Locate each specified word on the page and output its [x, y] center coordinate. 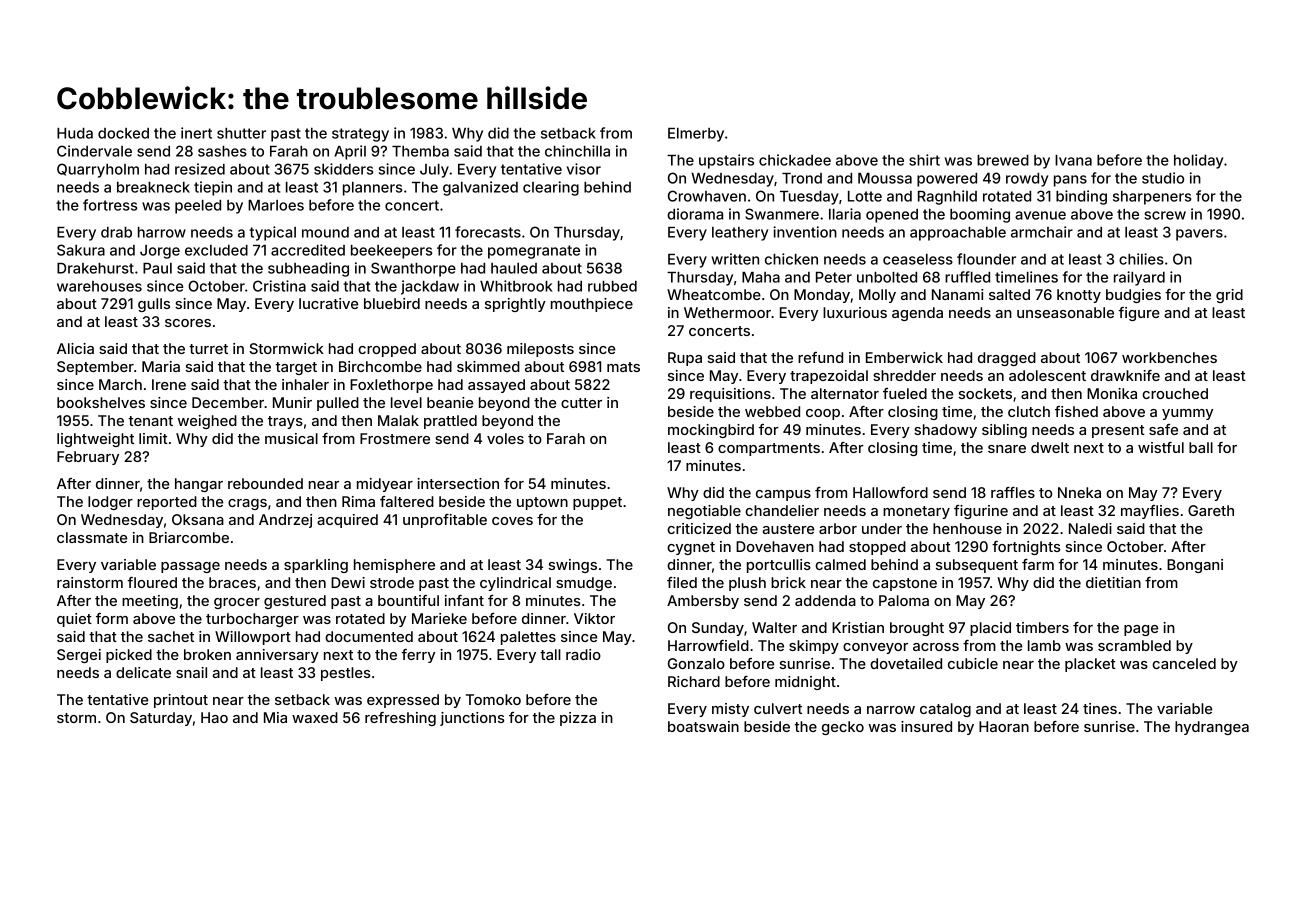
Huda [75, 133]
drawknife [1125, 375]
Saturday [161, 719]
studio [1163, 178]
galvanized [480, 188]
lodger [110, 503]
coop [823, 414]
